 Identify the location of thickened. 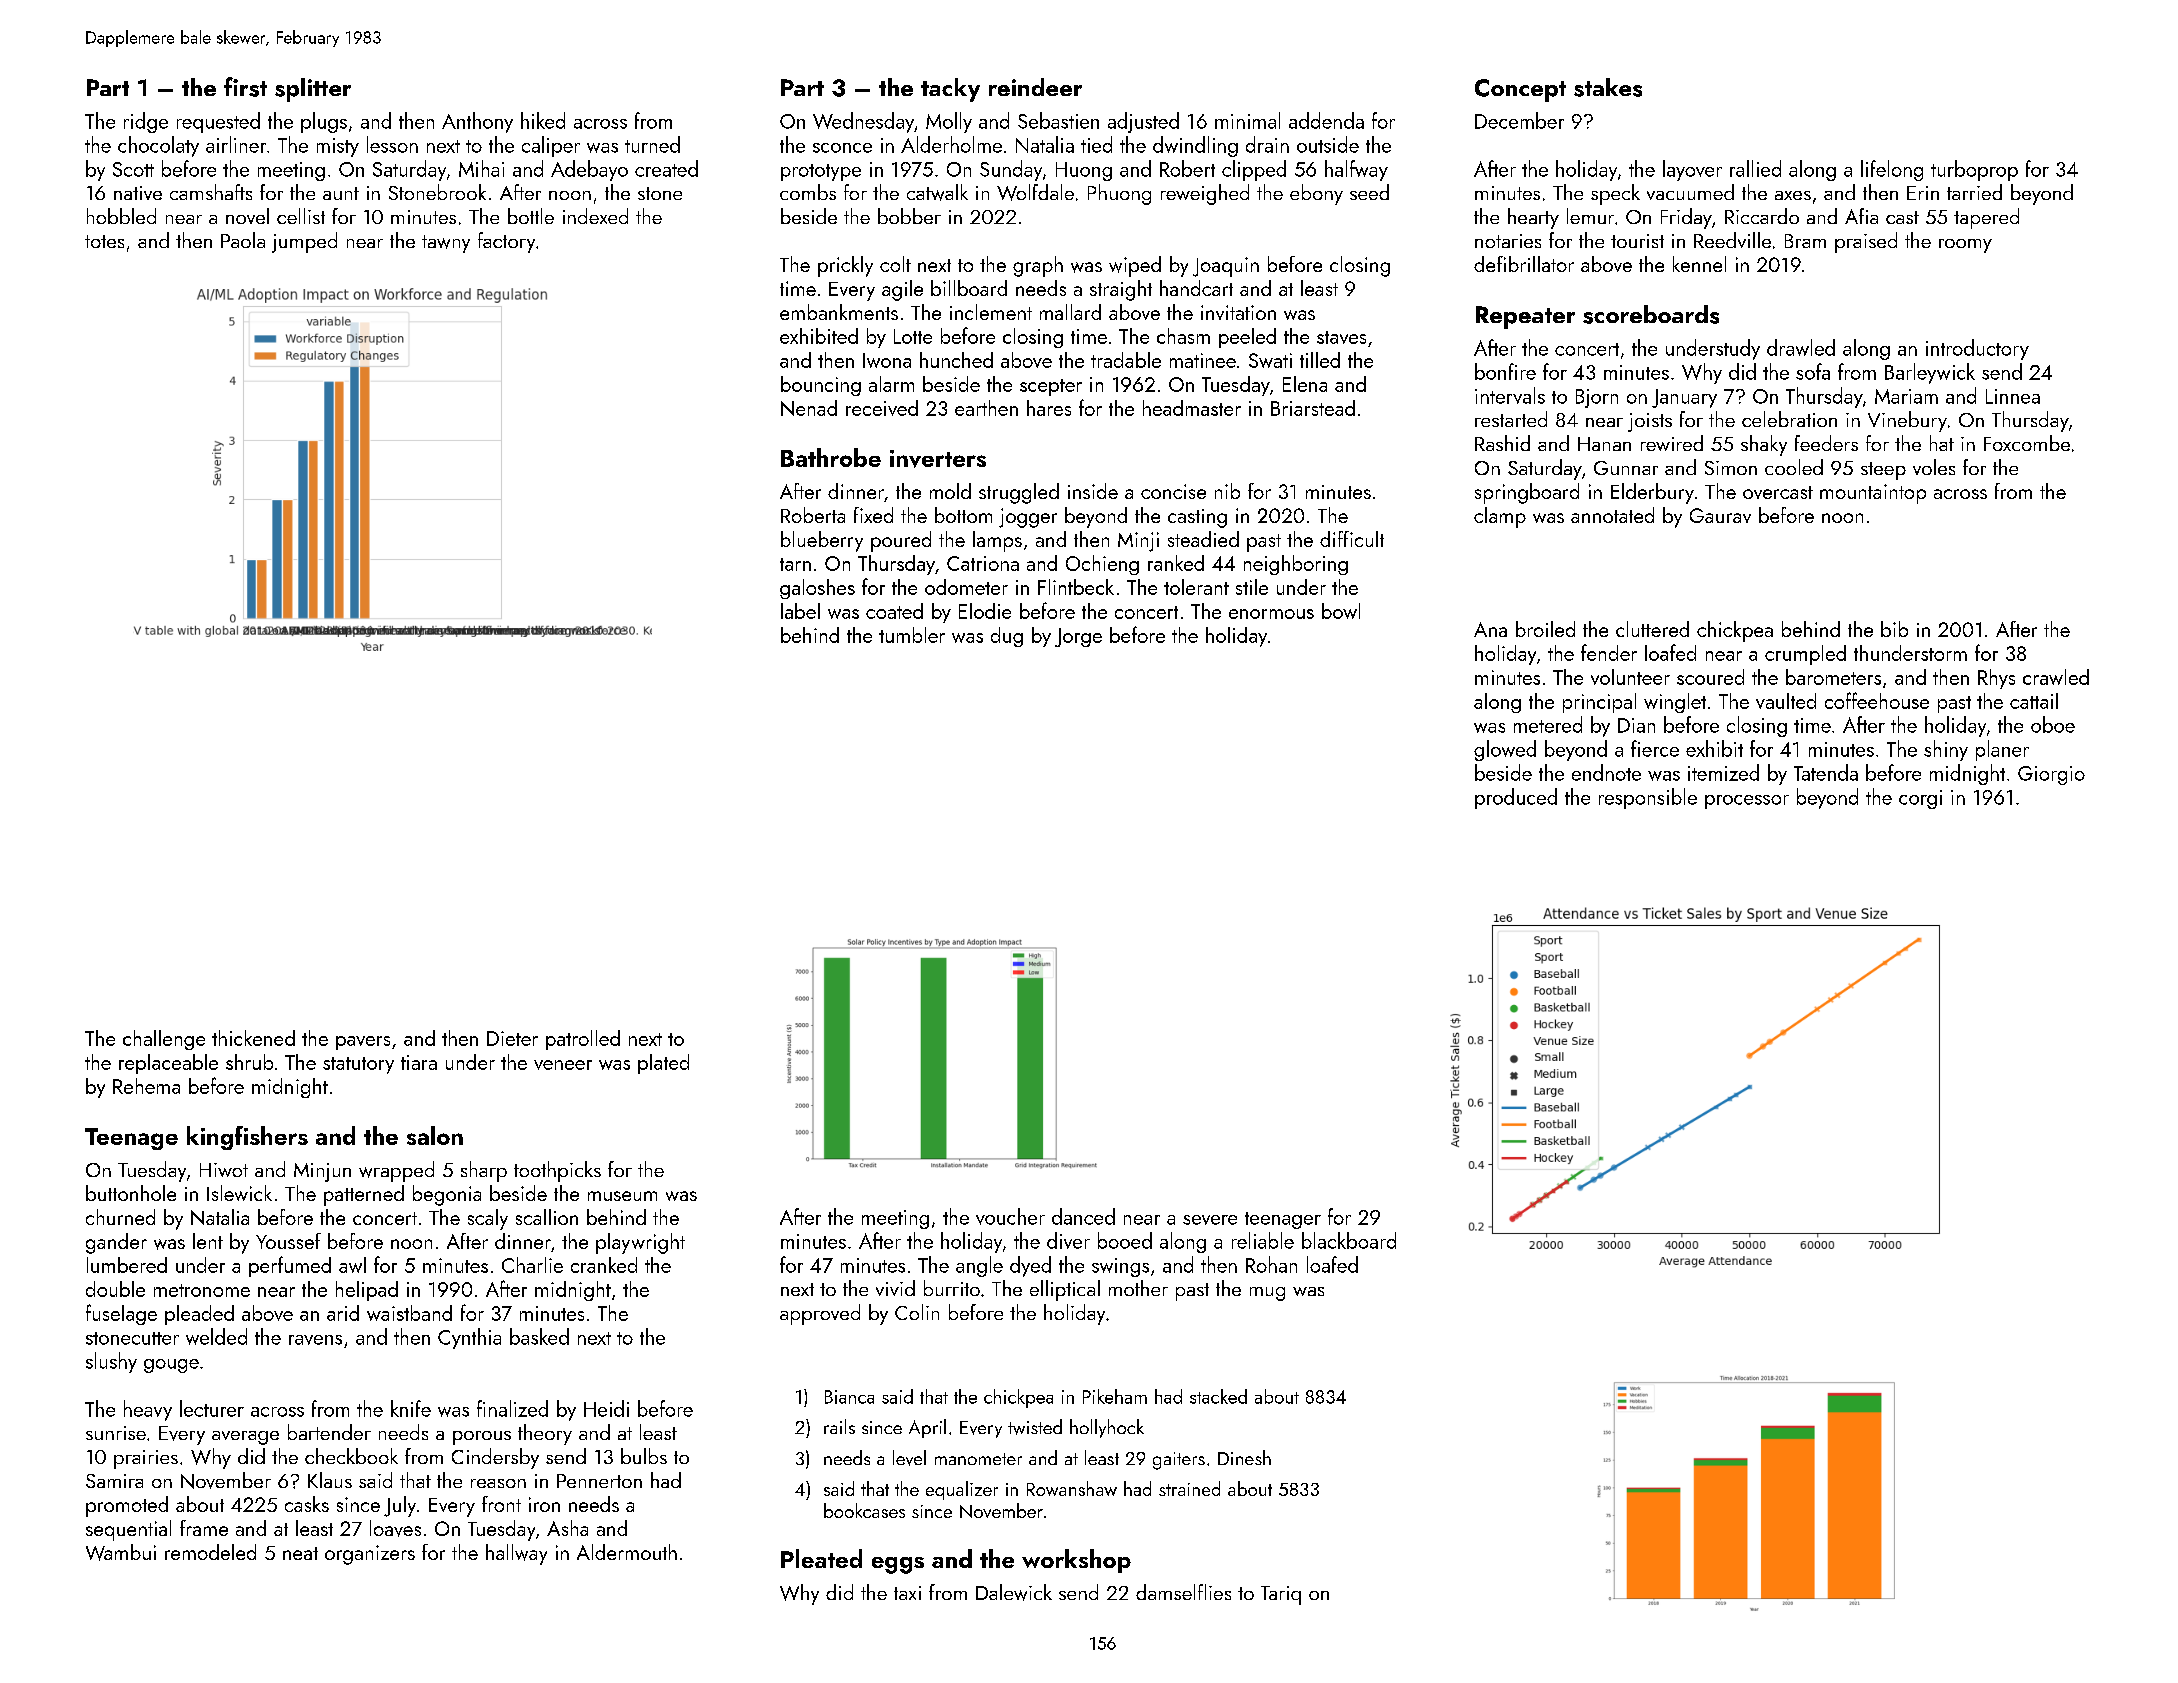
(253, 1038).
